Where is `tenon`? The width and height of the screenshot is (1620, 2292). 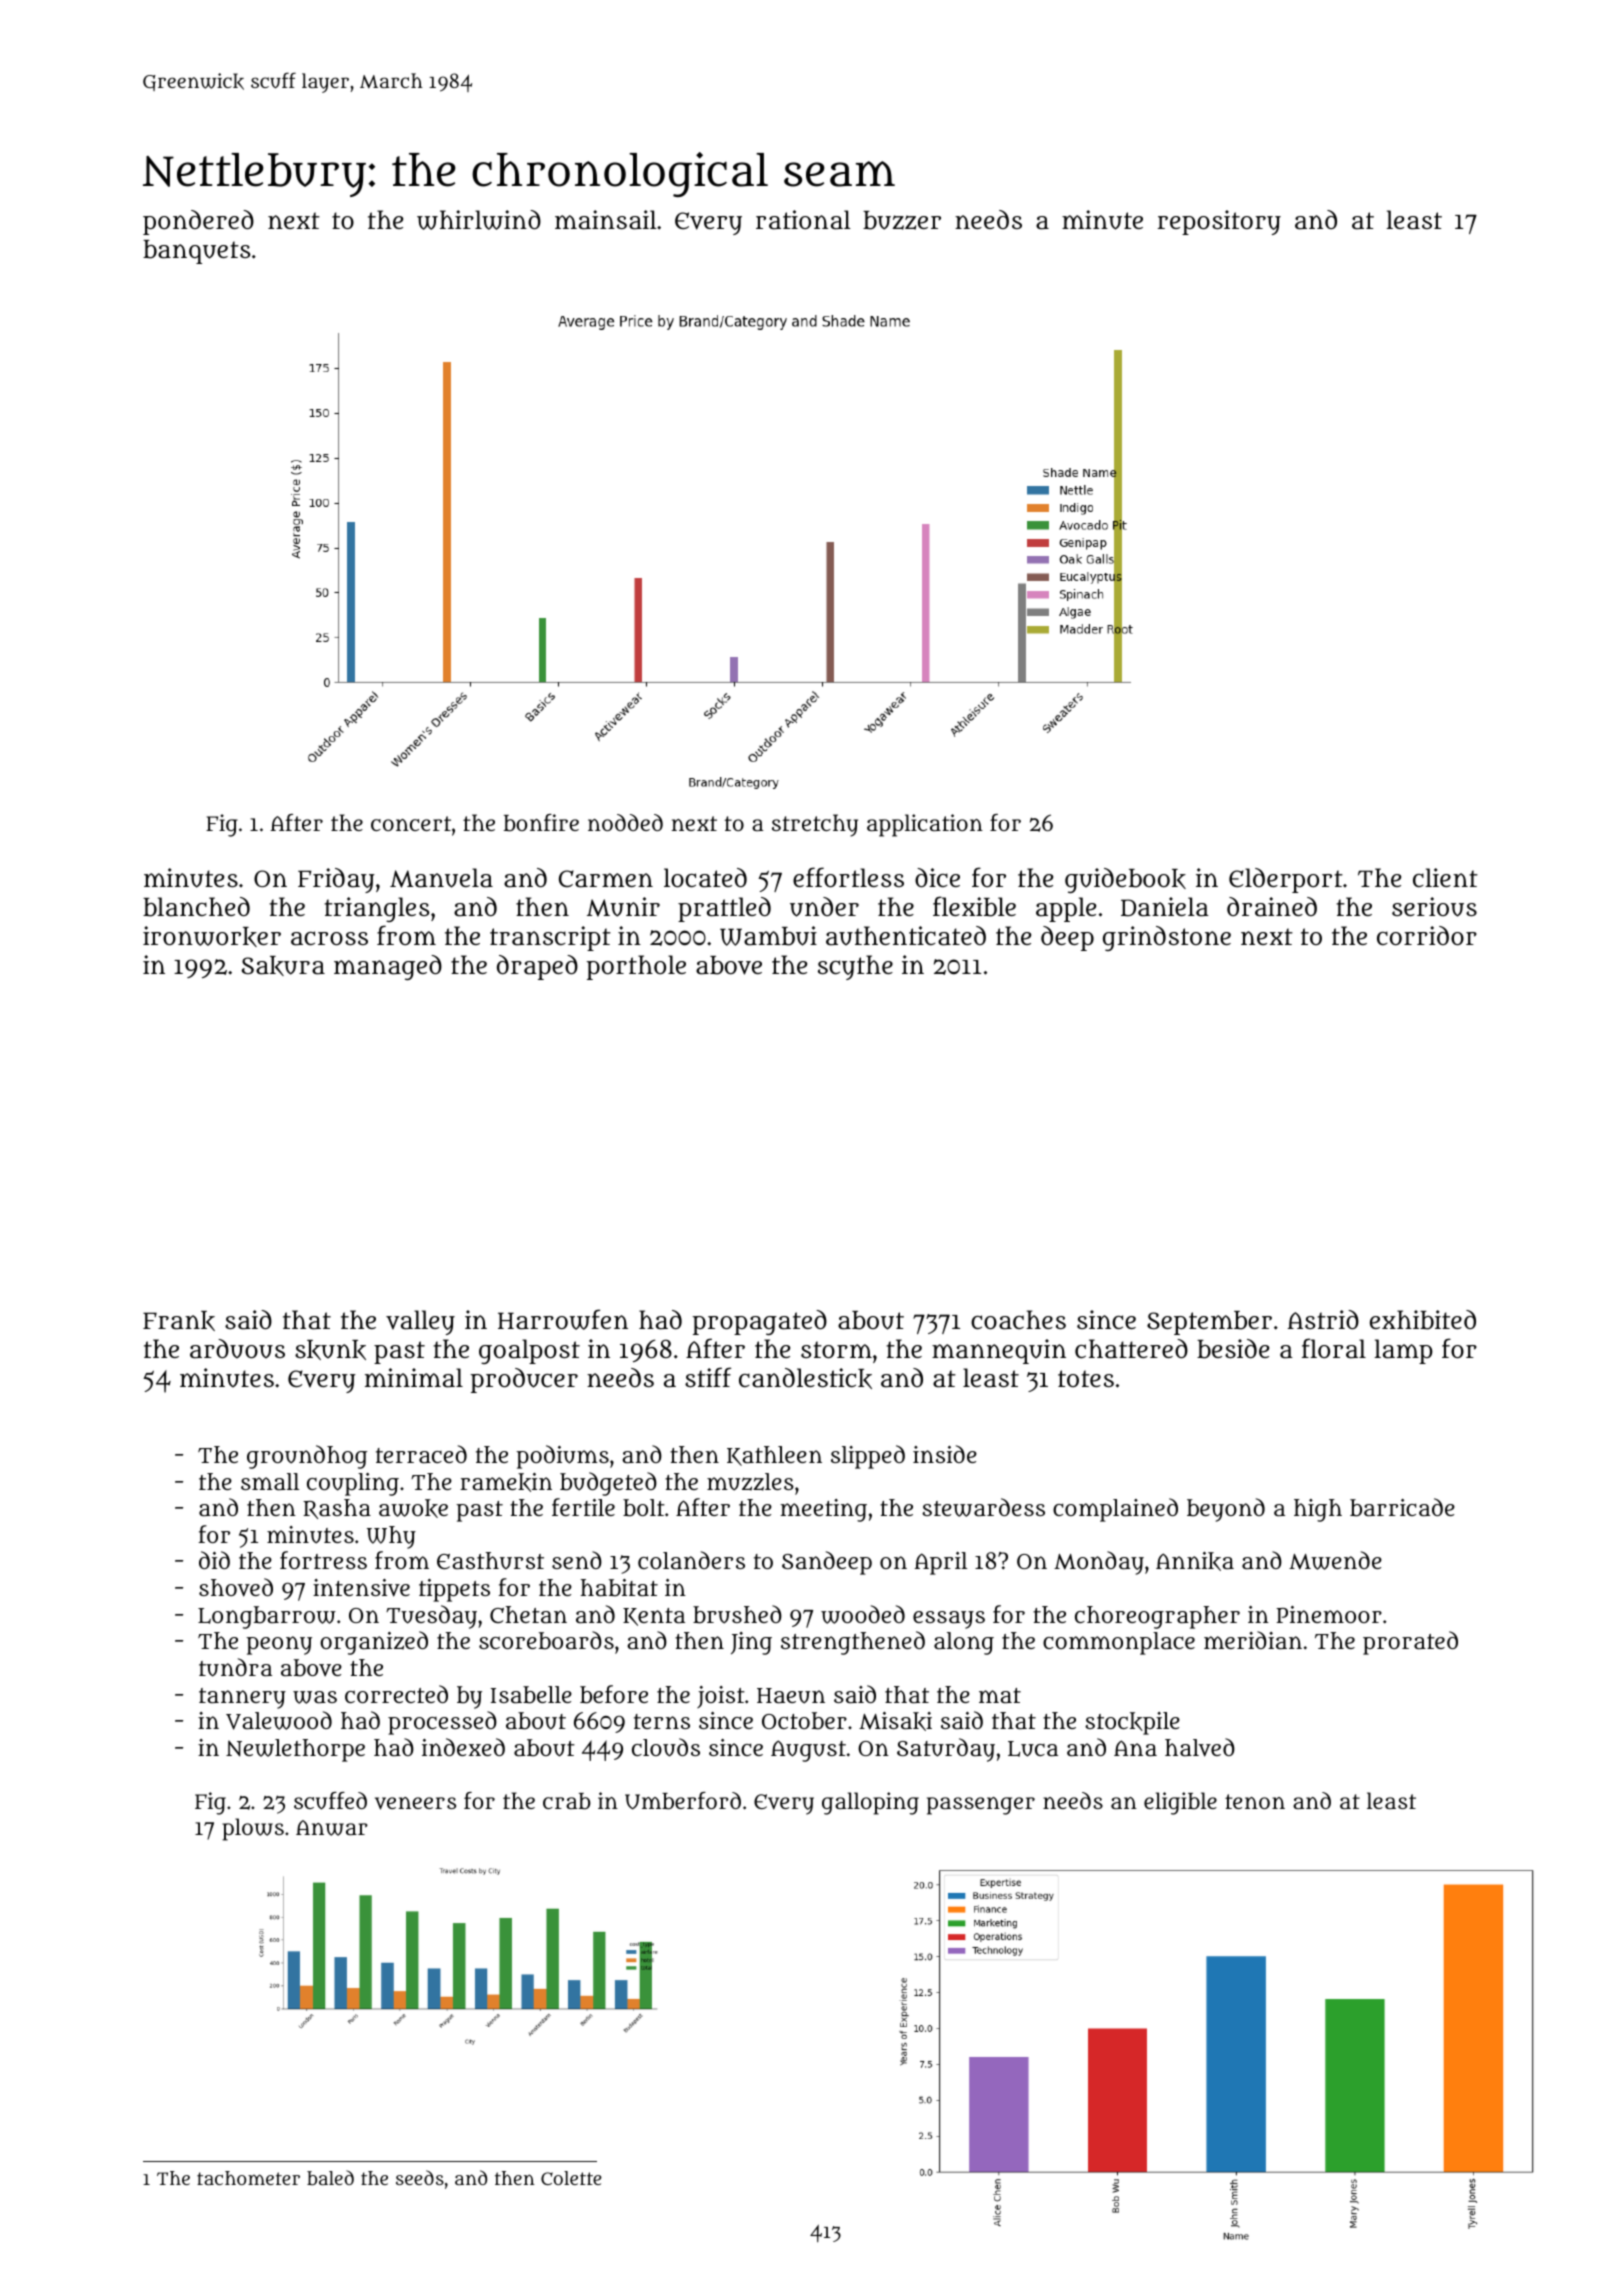 tenon is located at coordinates (1255, 1801).
